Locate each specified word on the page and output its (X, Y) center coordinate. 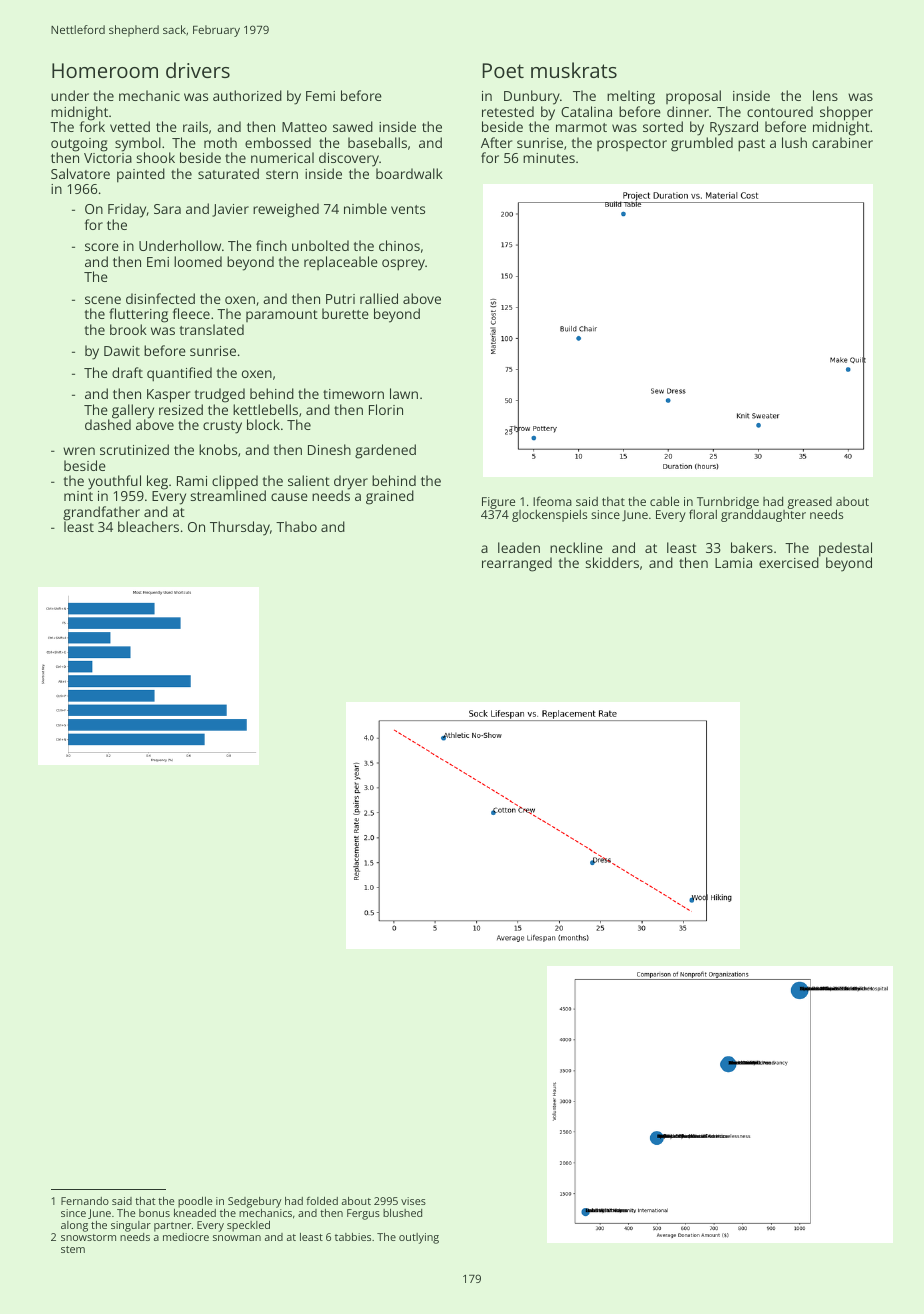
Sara (167, 209)
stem (73, 1249)
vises (413, 1201)
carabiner (842, 142)
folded (322, 1200)
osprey (403, 265)
